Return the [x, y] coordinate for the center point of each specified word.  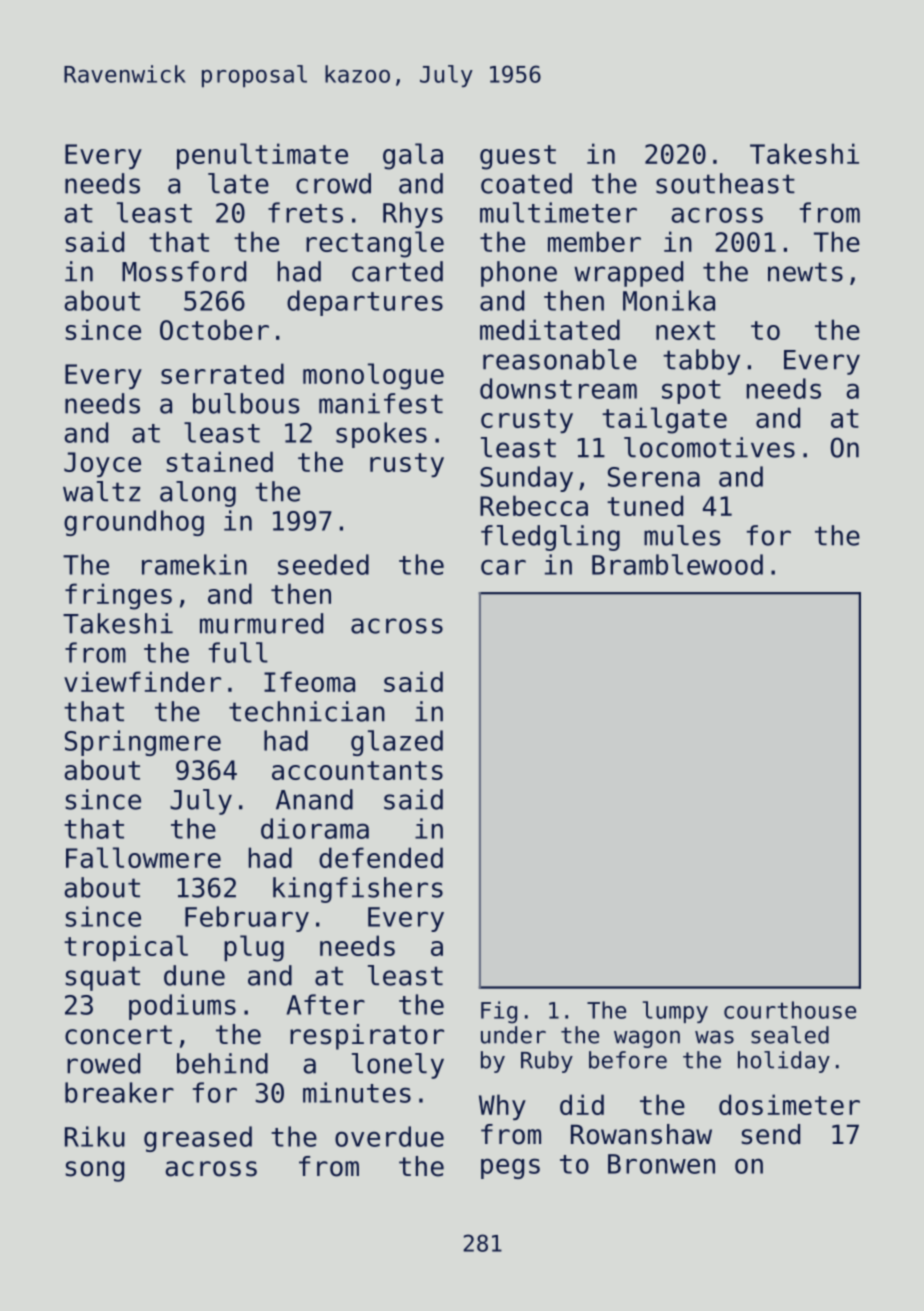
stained [219, 461]
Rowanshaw [641, 1134]
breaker [119, 1092]
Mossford [184, 271]
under [513, 1035]
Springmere [143, 743]
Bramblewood [677, 564]
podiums [182, 1007]
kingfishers [358, 890]
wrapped [628, 274]
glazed [397, 743]
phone [519, 274]
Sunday [526, 479]
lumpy [675, 1012]
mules [682, 535]
